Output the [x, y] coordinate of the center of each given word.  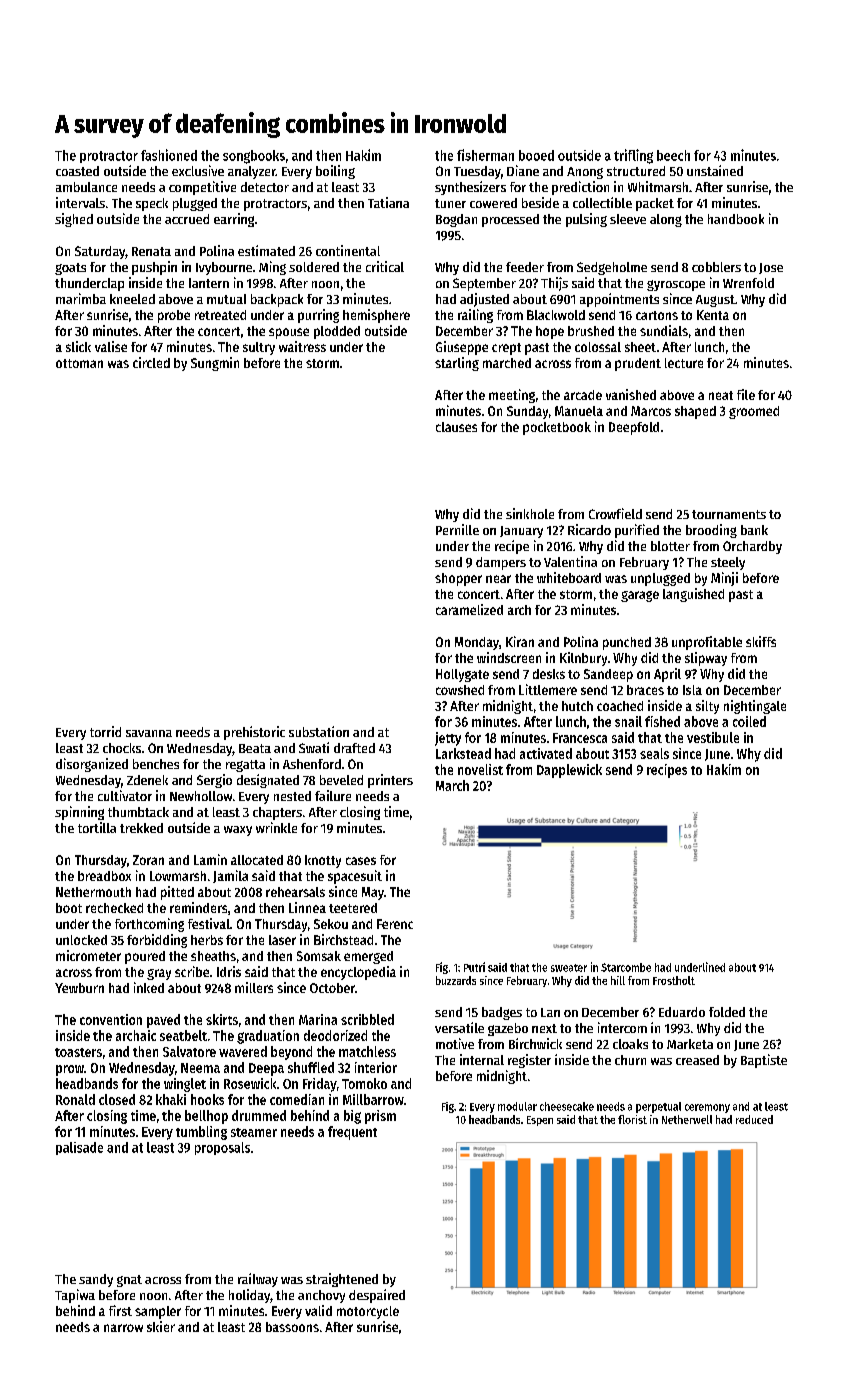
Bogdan [456, 220]
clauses [456, 427]
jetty [448, 739]
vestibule [713, 737]
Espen [540, 1121]
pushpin [154, 268]
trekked [141, 828]
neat [721, 395]
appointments [619, 300]
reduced [754, 1119]
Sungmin [215, 364]
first [120, 1310]
